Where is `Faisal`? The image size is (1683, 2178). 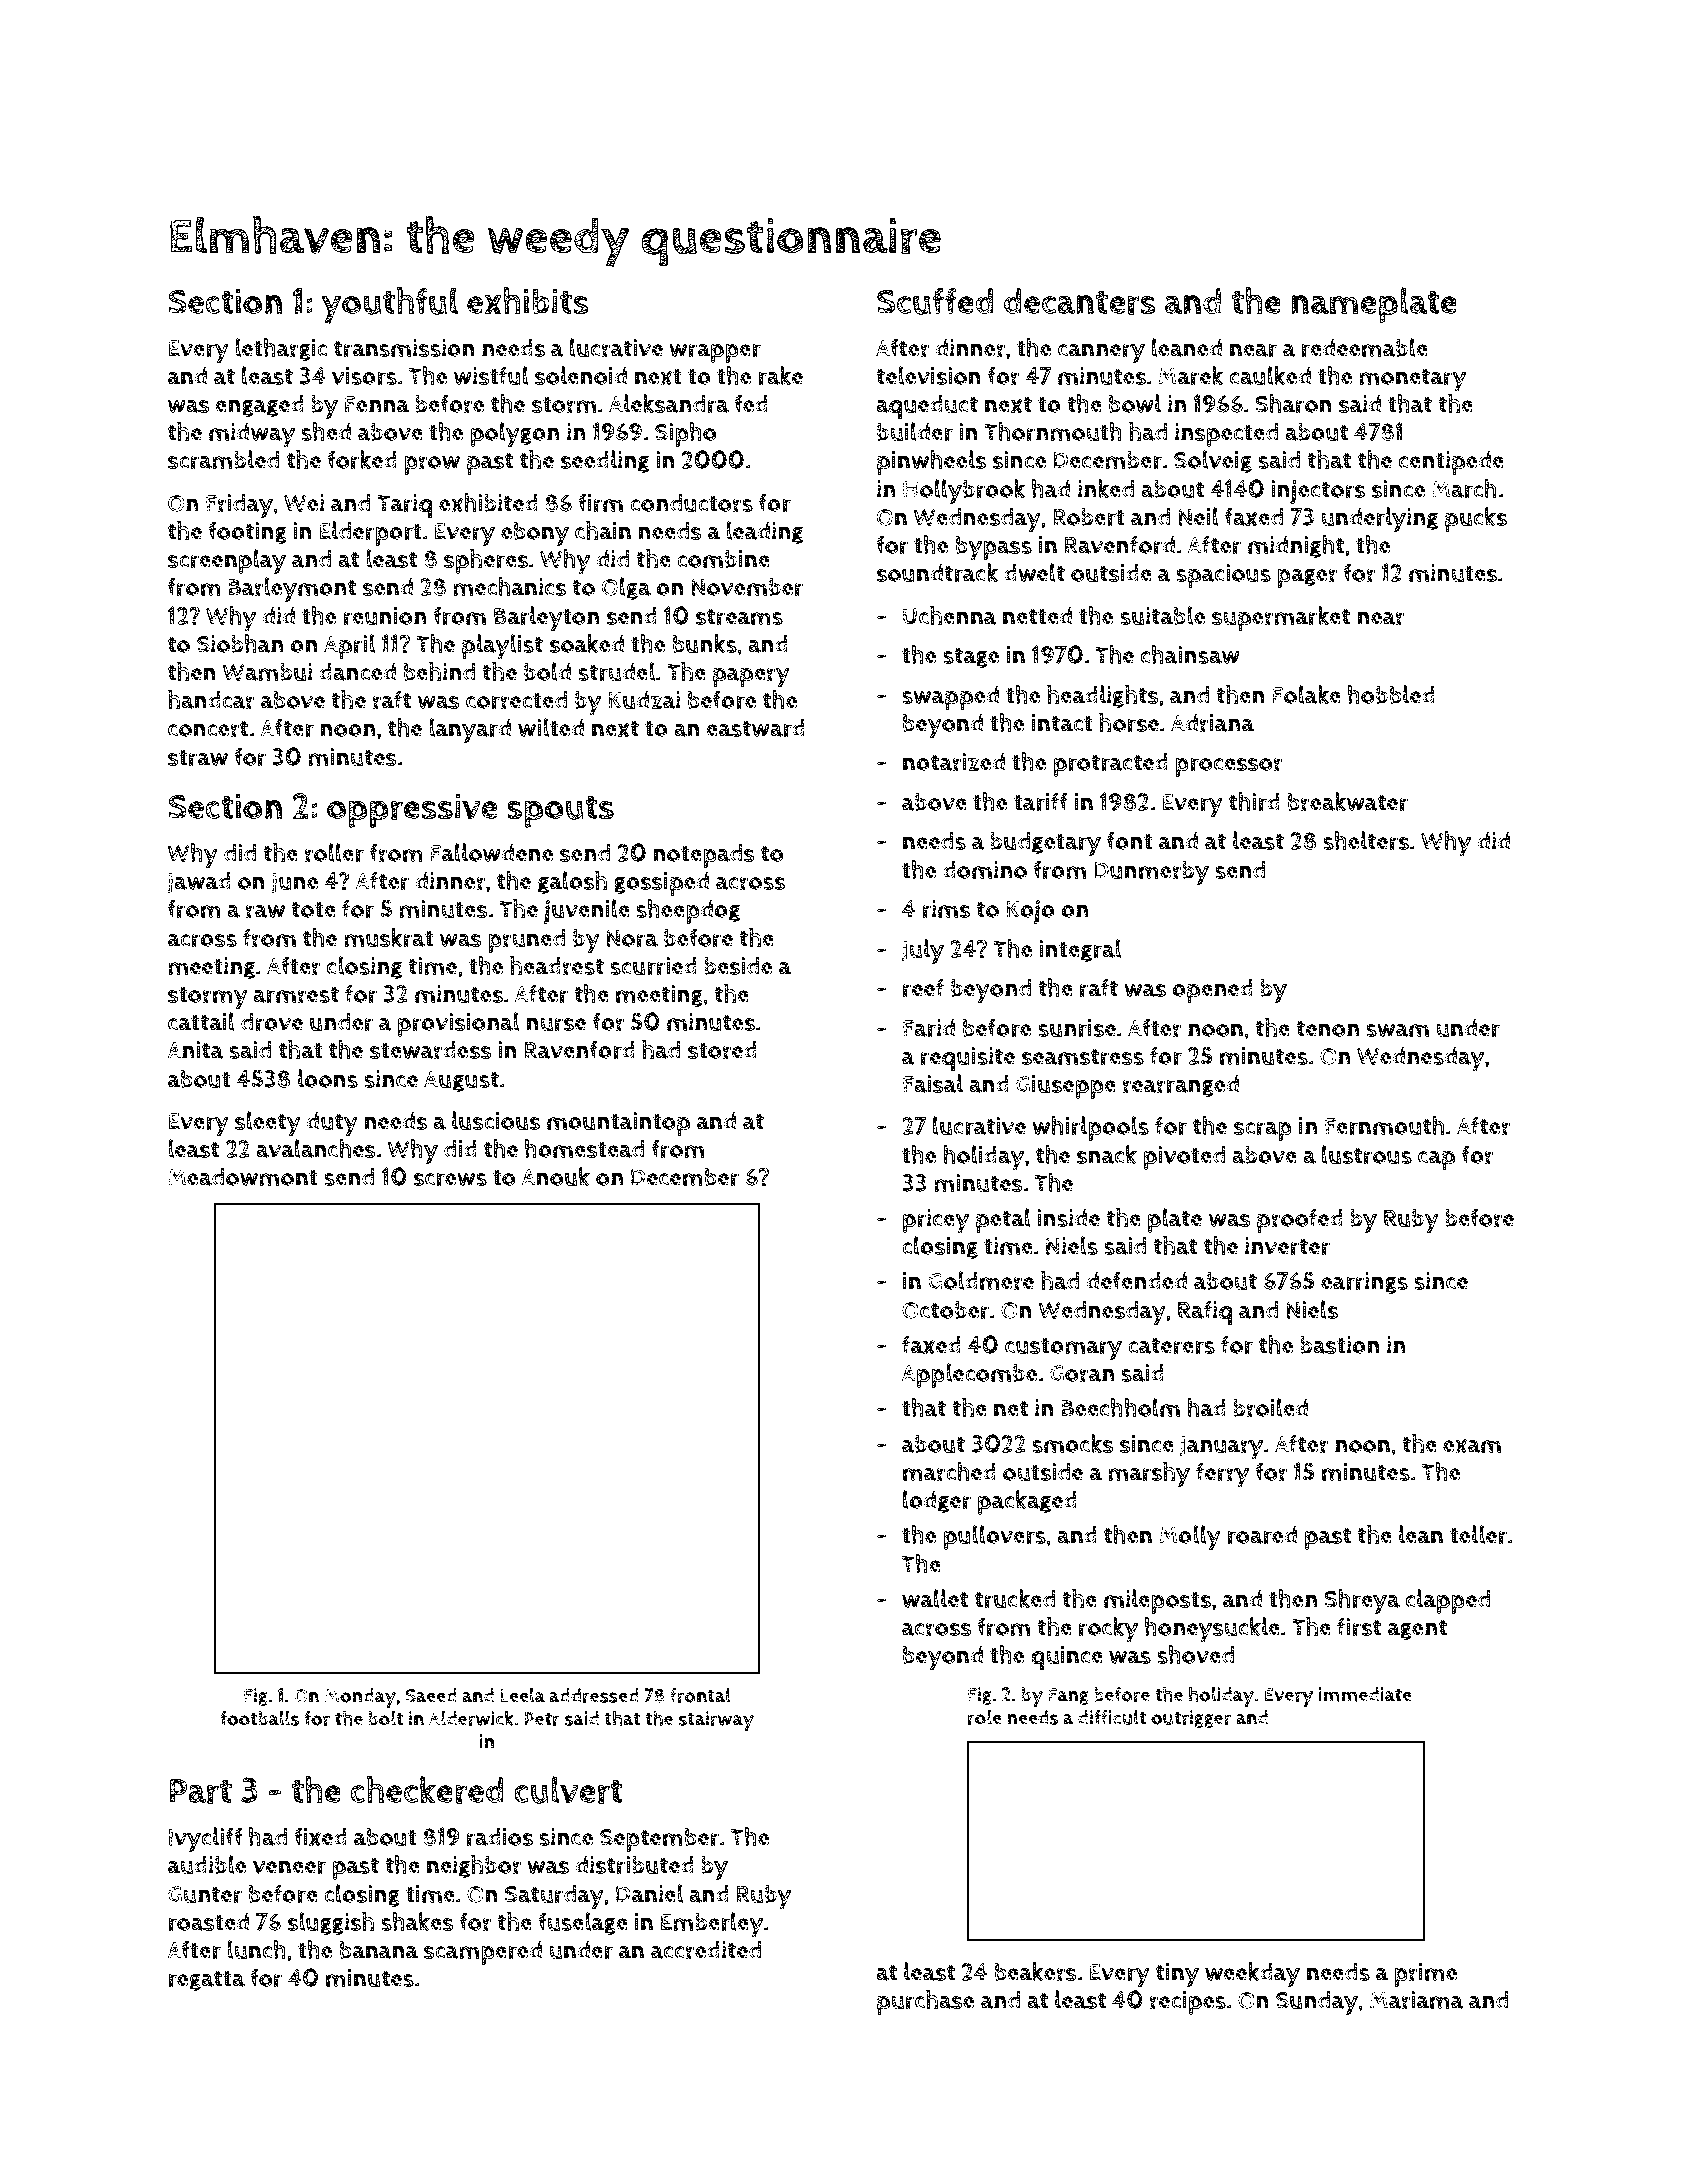
Faisal is located at coordinates (933, 1083).
